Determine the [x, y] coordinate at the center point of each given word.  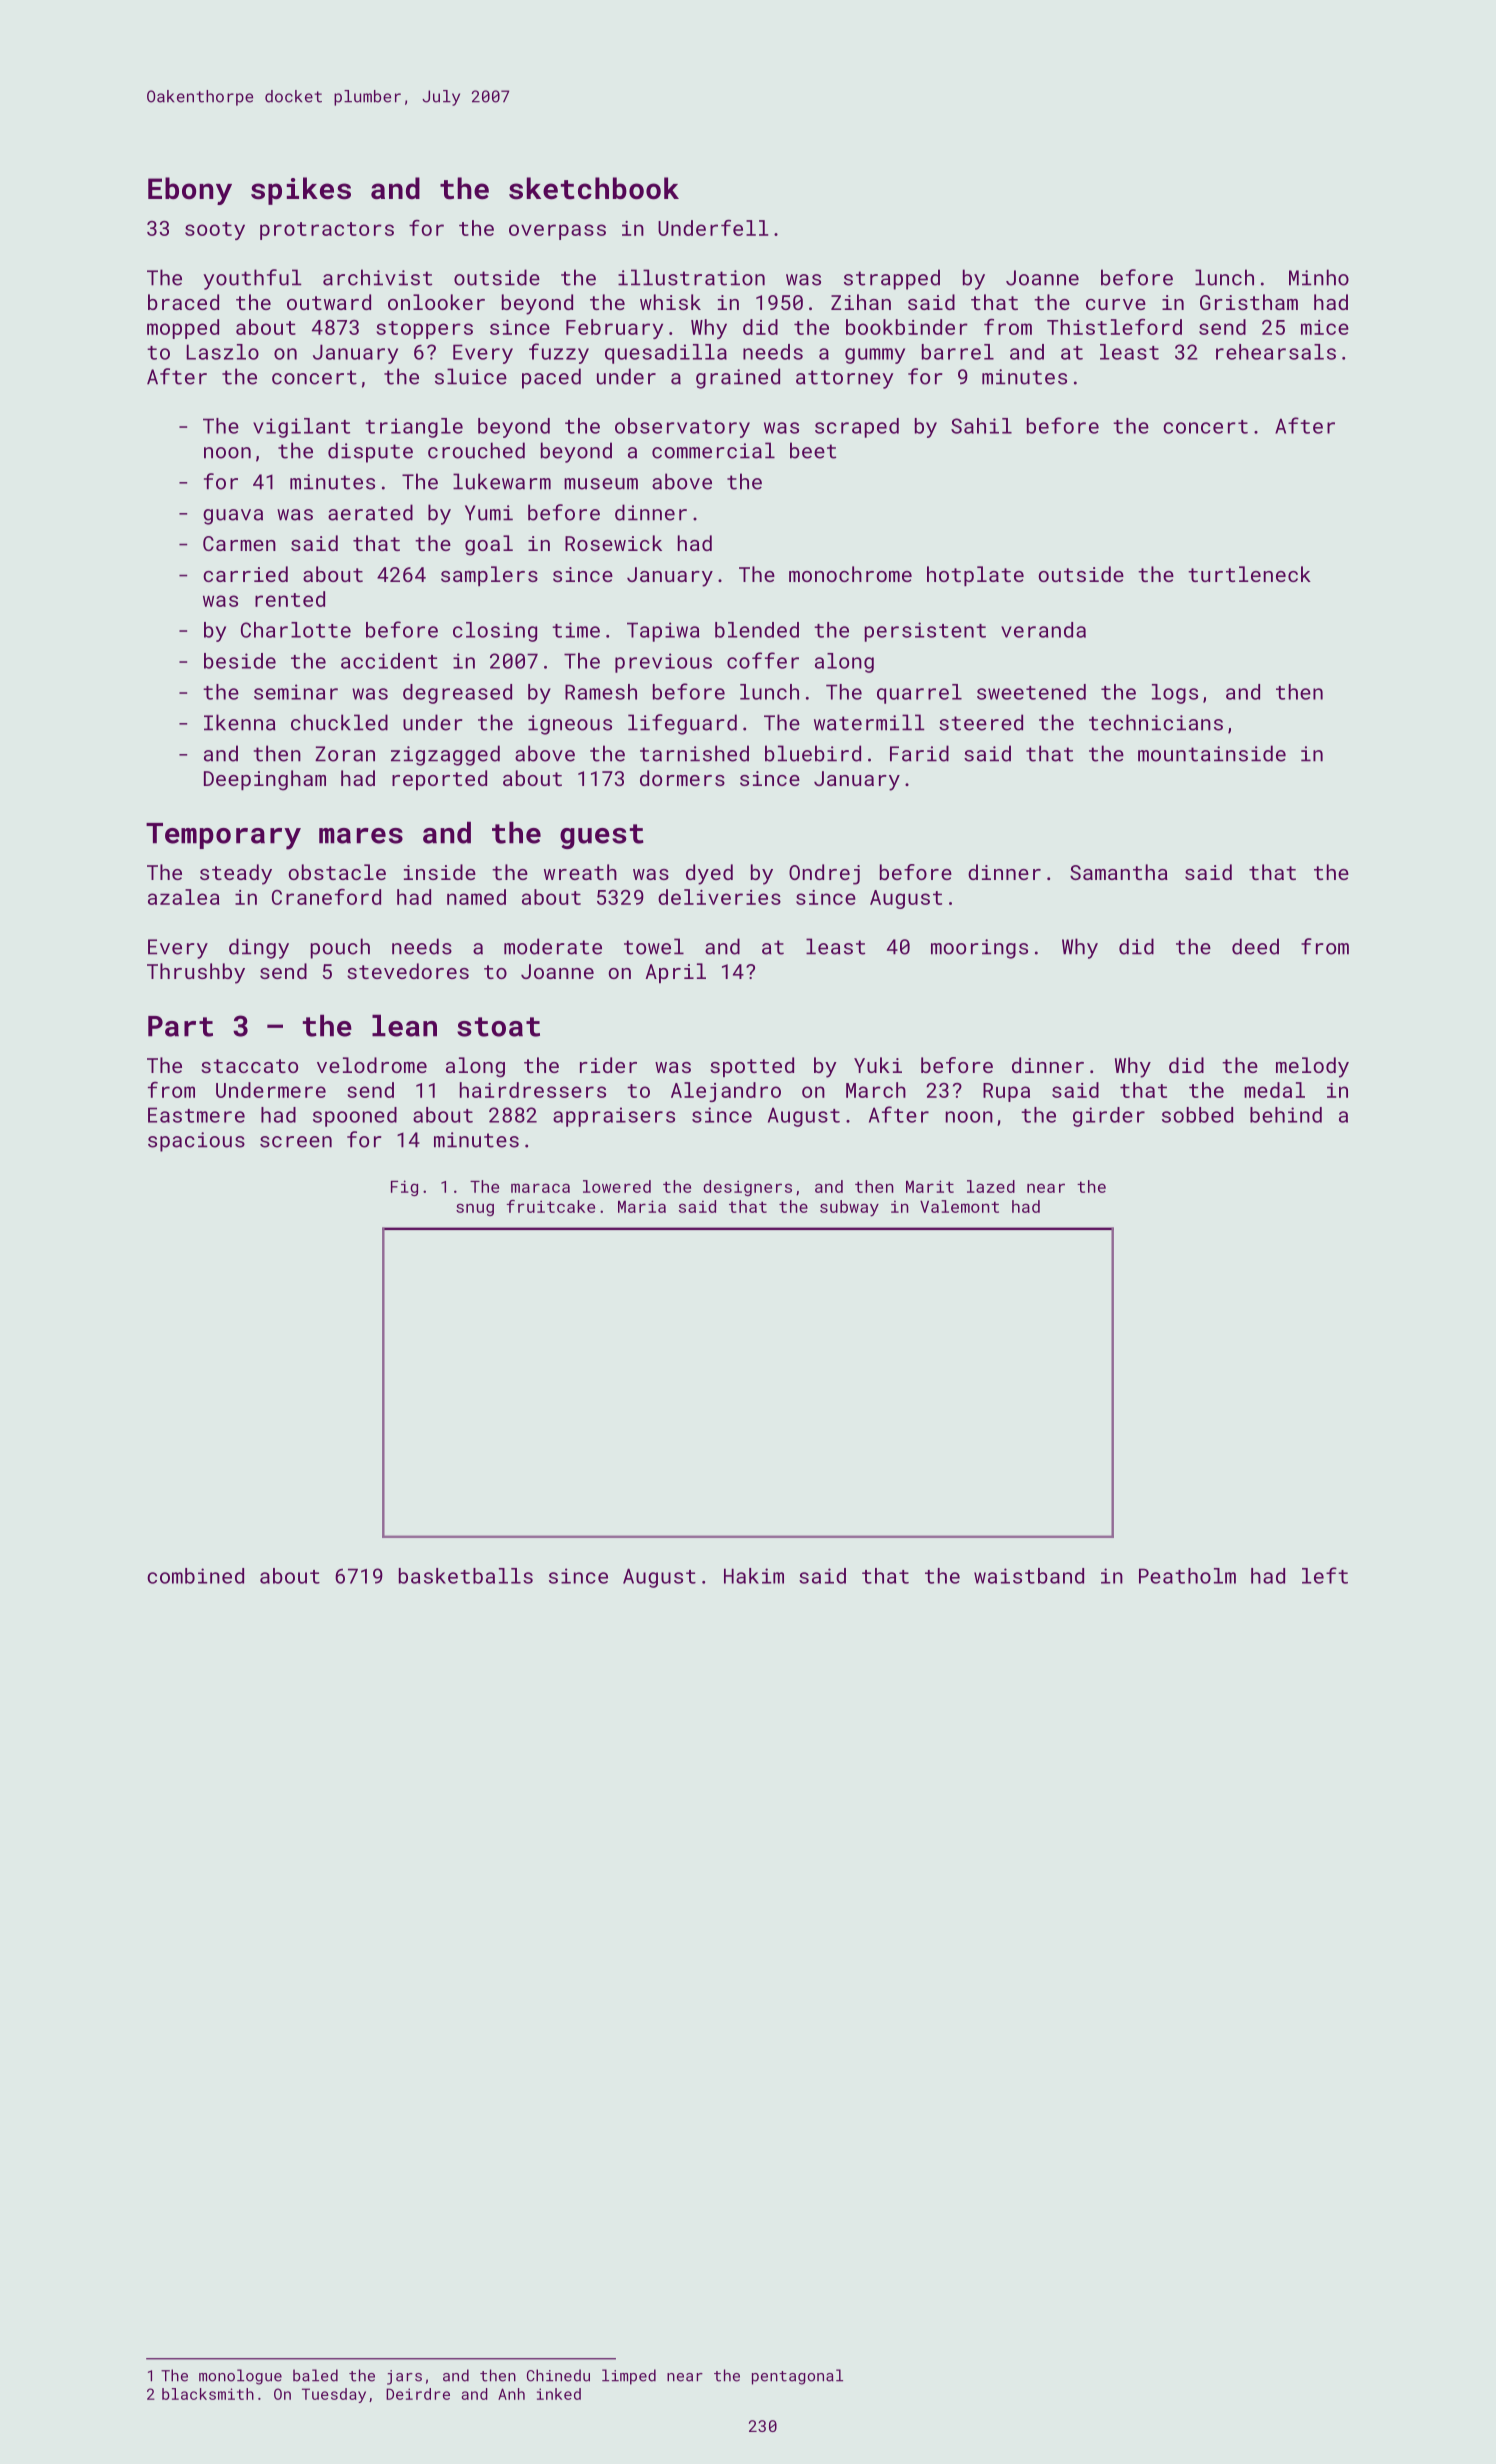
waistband [1029, 1576]
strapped [892, 279]
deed [1255, 946]
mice [1325, 327]
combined [195, 1576]
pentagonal [797, 2377]
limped [629, 2377]
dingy [259, 948]
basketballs [466, 1576]
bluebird [813, 753]
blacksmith [208, 2394]
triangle [414, 428]
